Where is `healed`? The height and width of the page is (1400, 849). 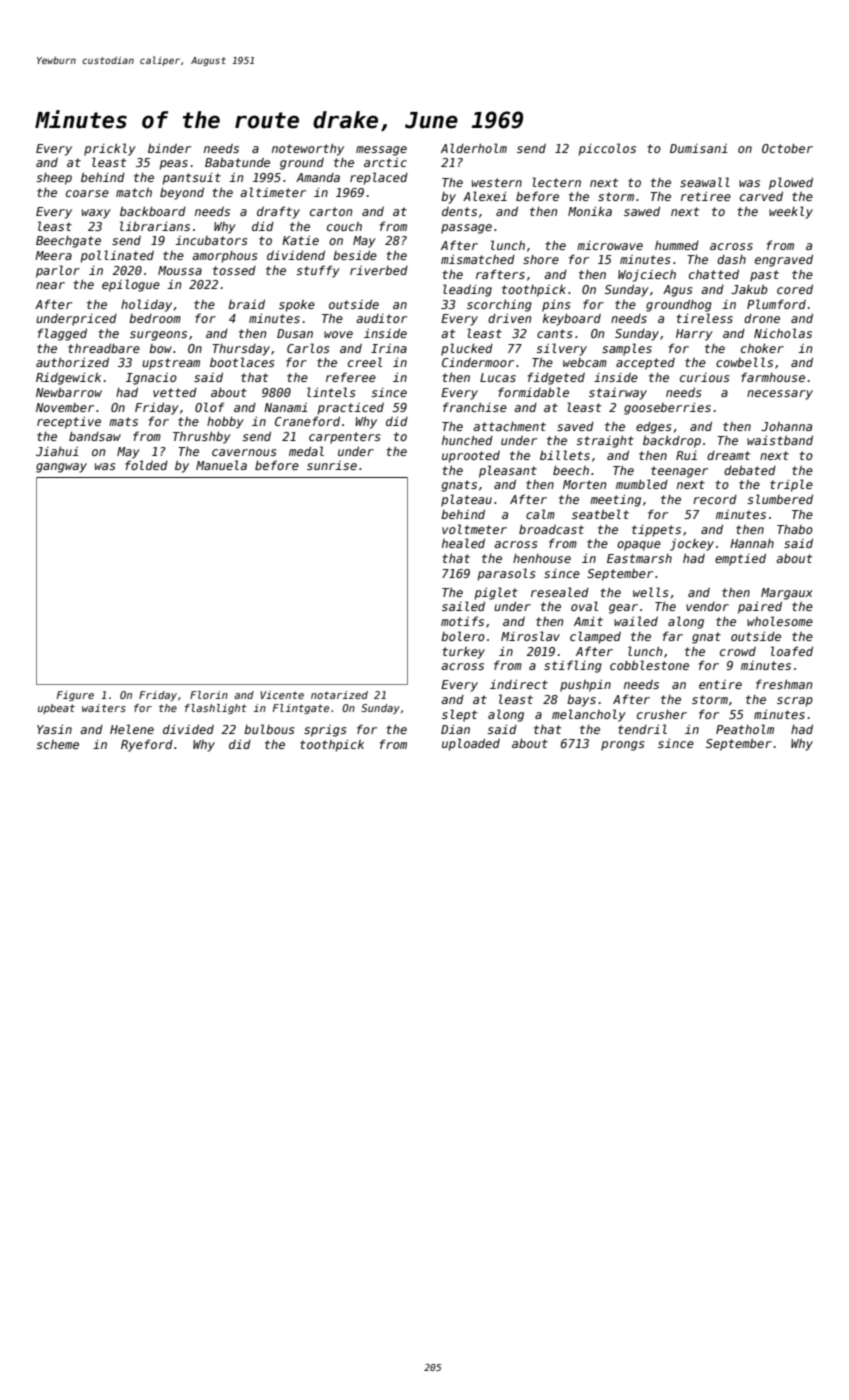 healed is located at coordinates (463, 543).
